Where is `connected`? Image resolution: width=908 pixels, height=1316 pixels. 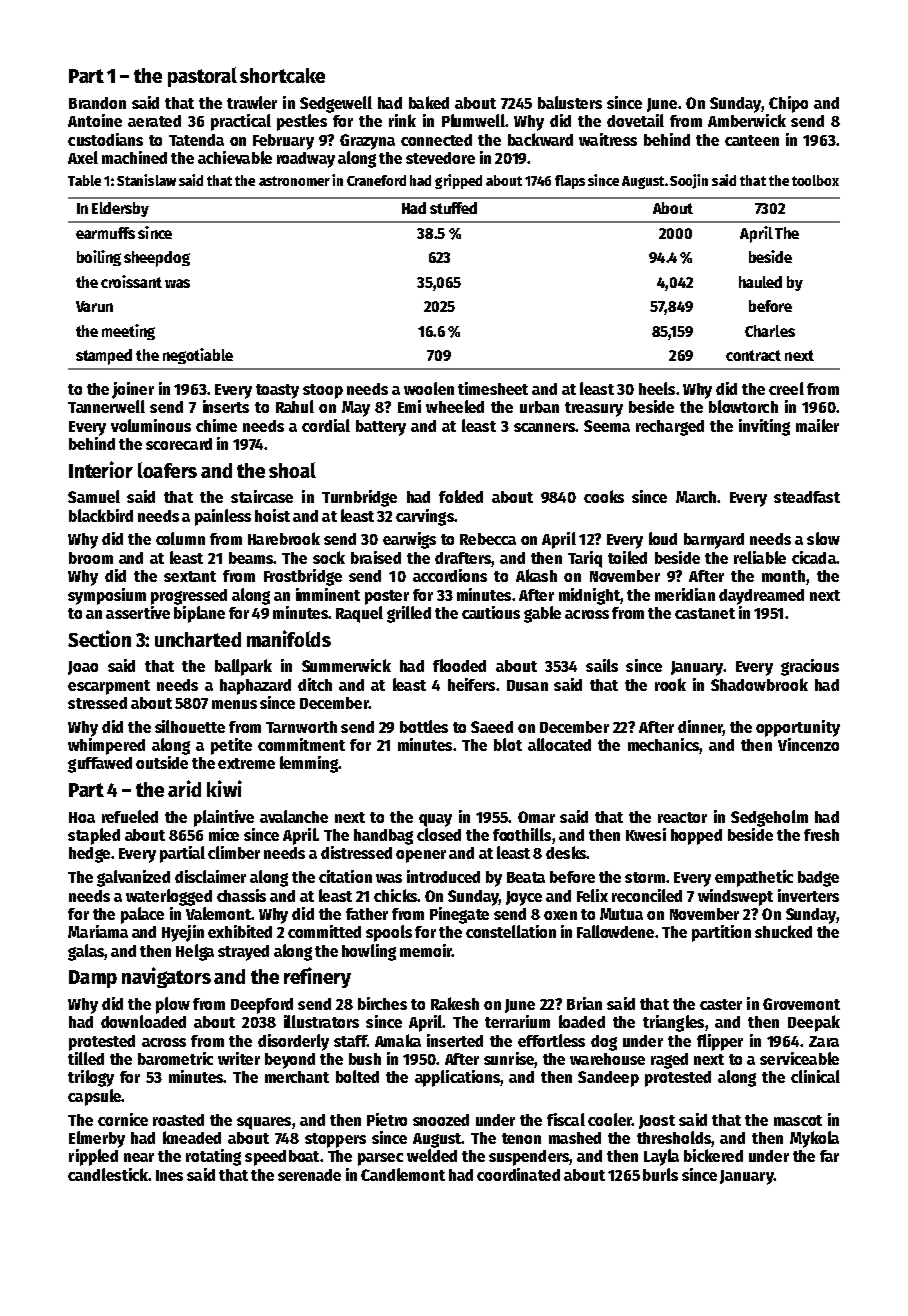
connected is located at coordinates (436, 140).
